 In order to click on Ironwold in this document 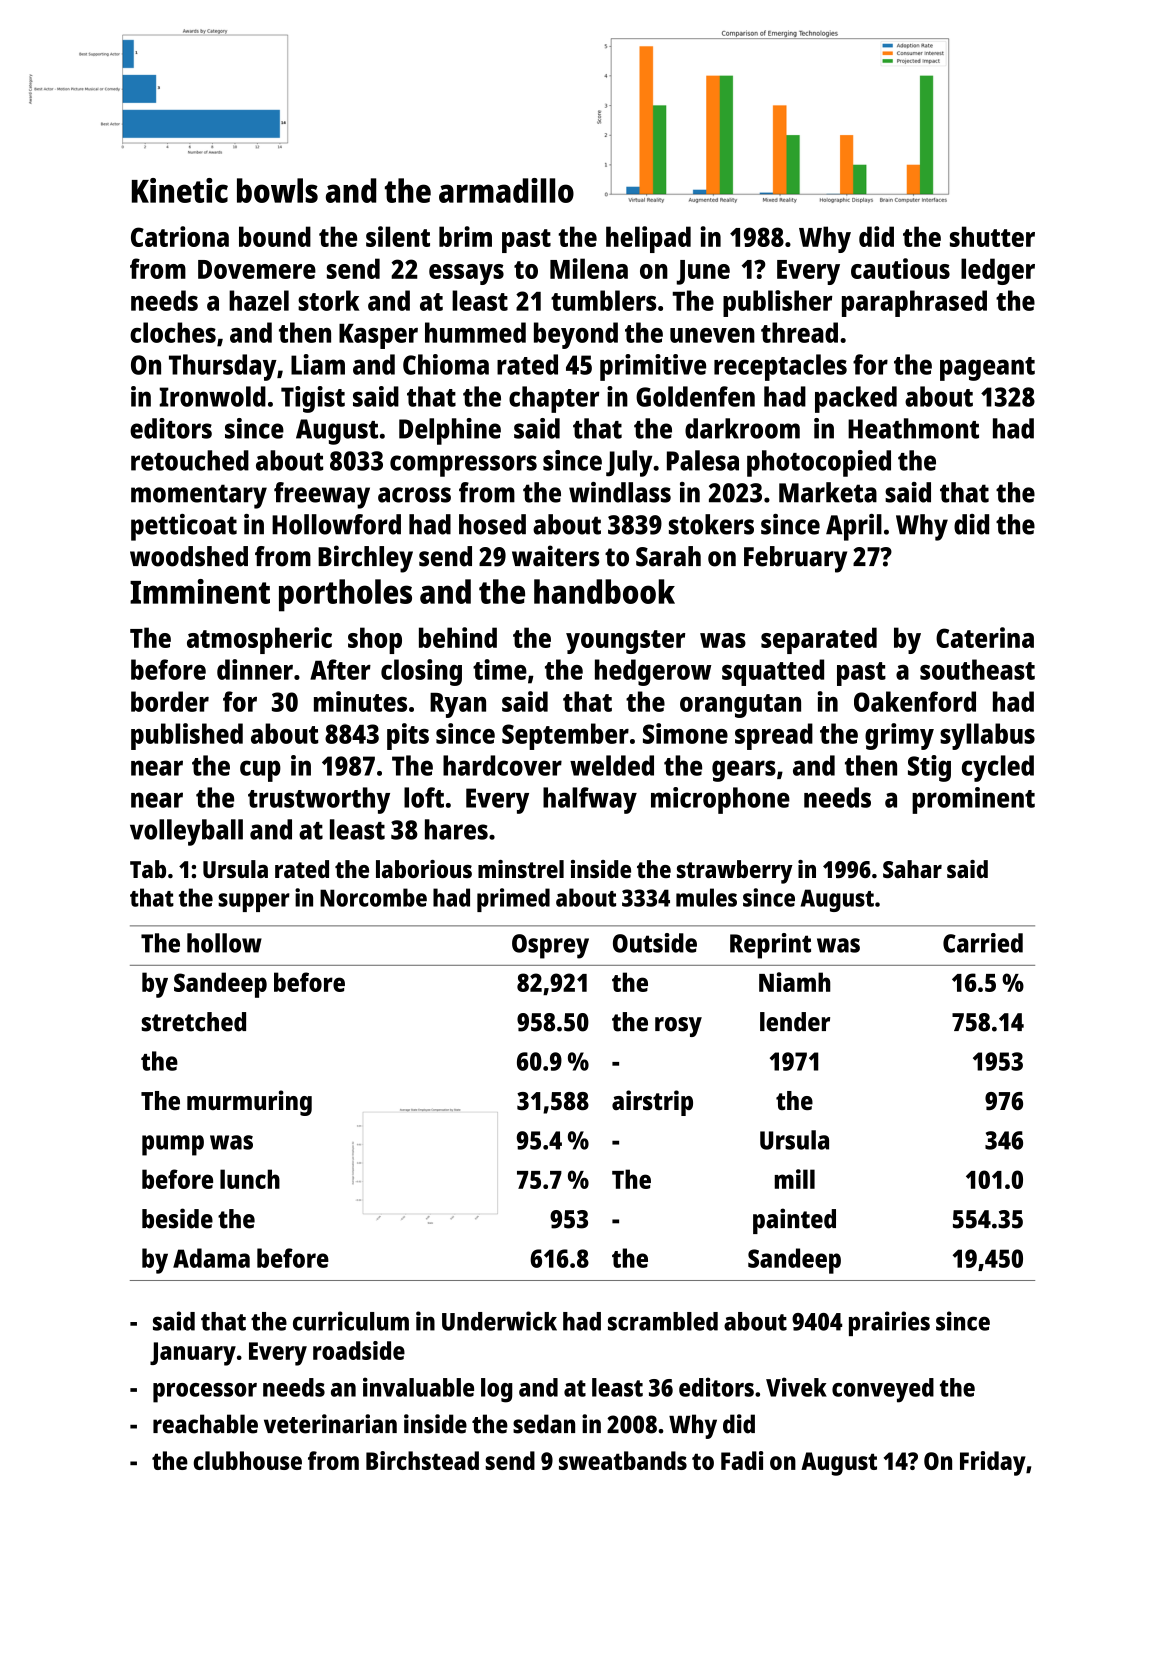, I will do `click(212, 396)`.
